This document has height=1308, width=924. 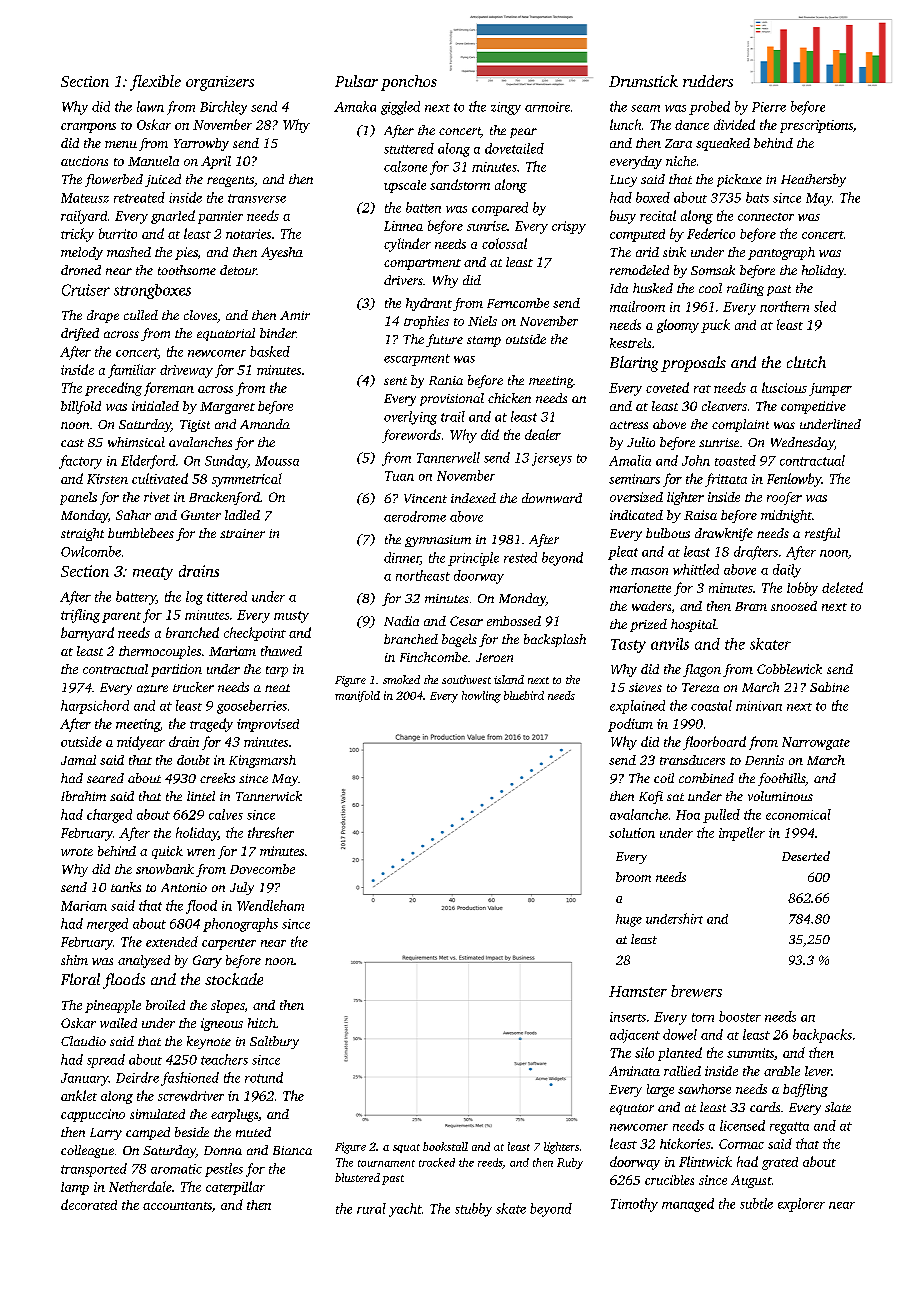 I want to click on flagon, so click(x=702, y=670).
